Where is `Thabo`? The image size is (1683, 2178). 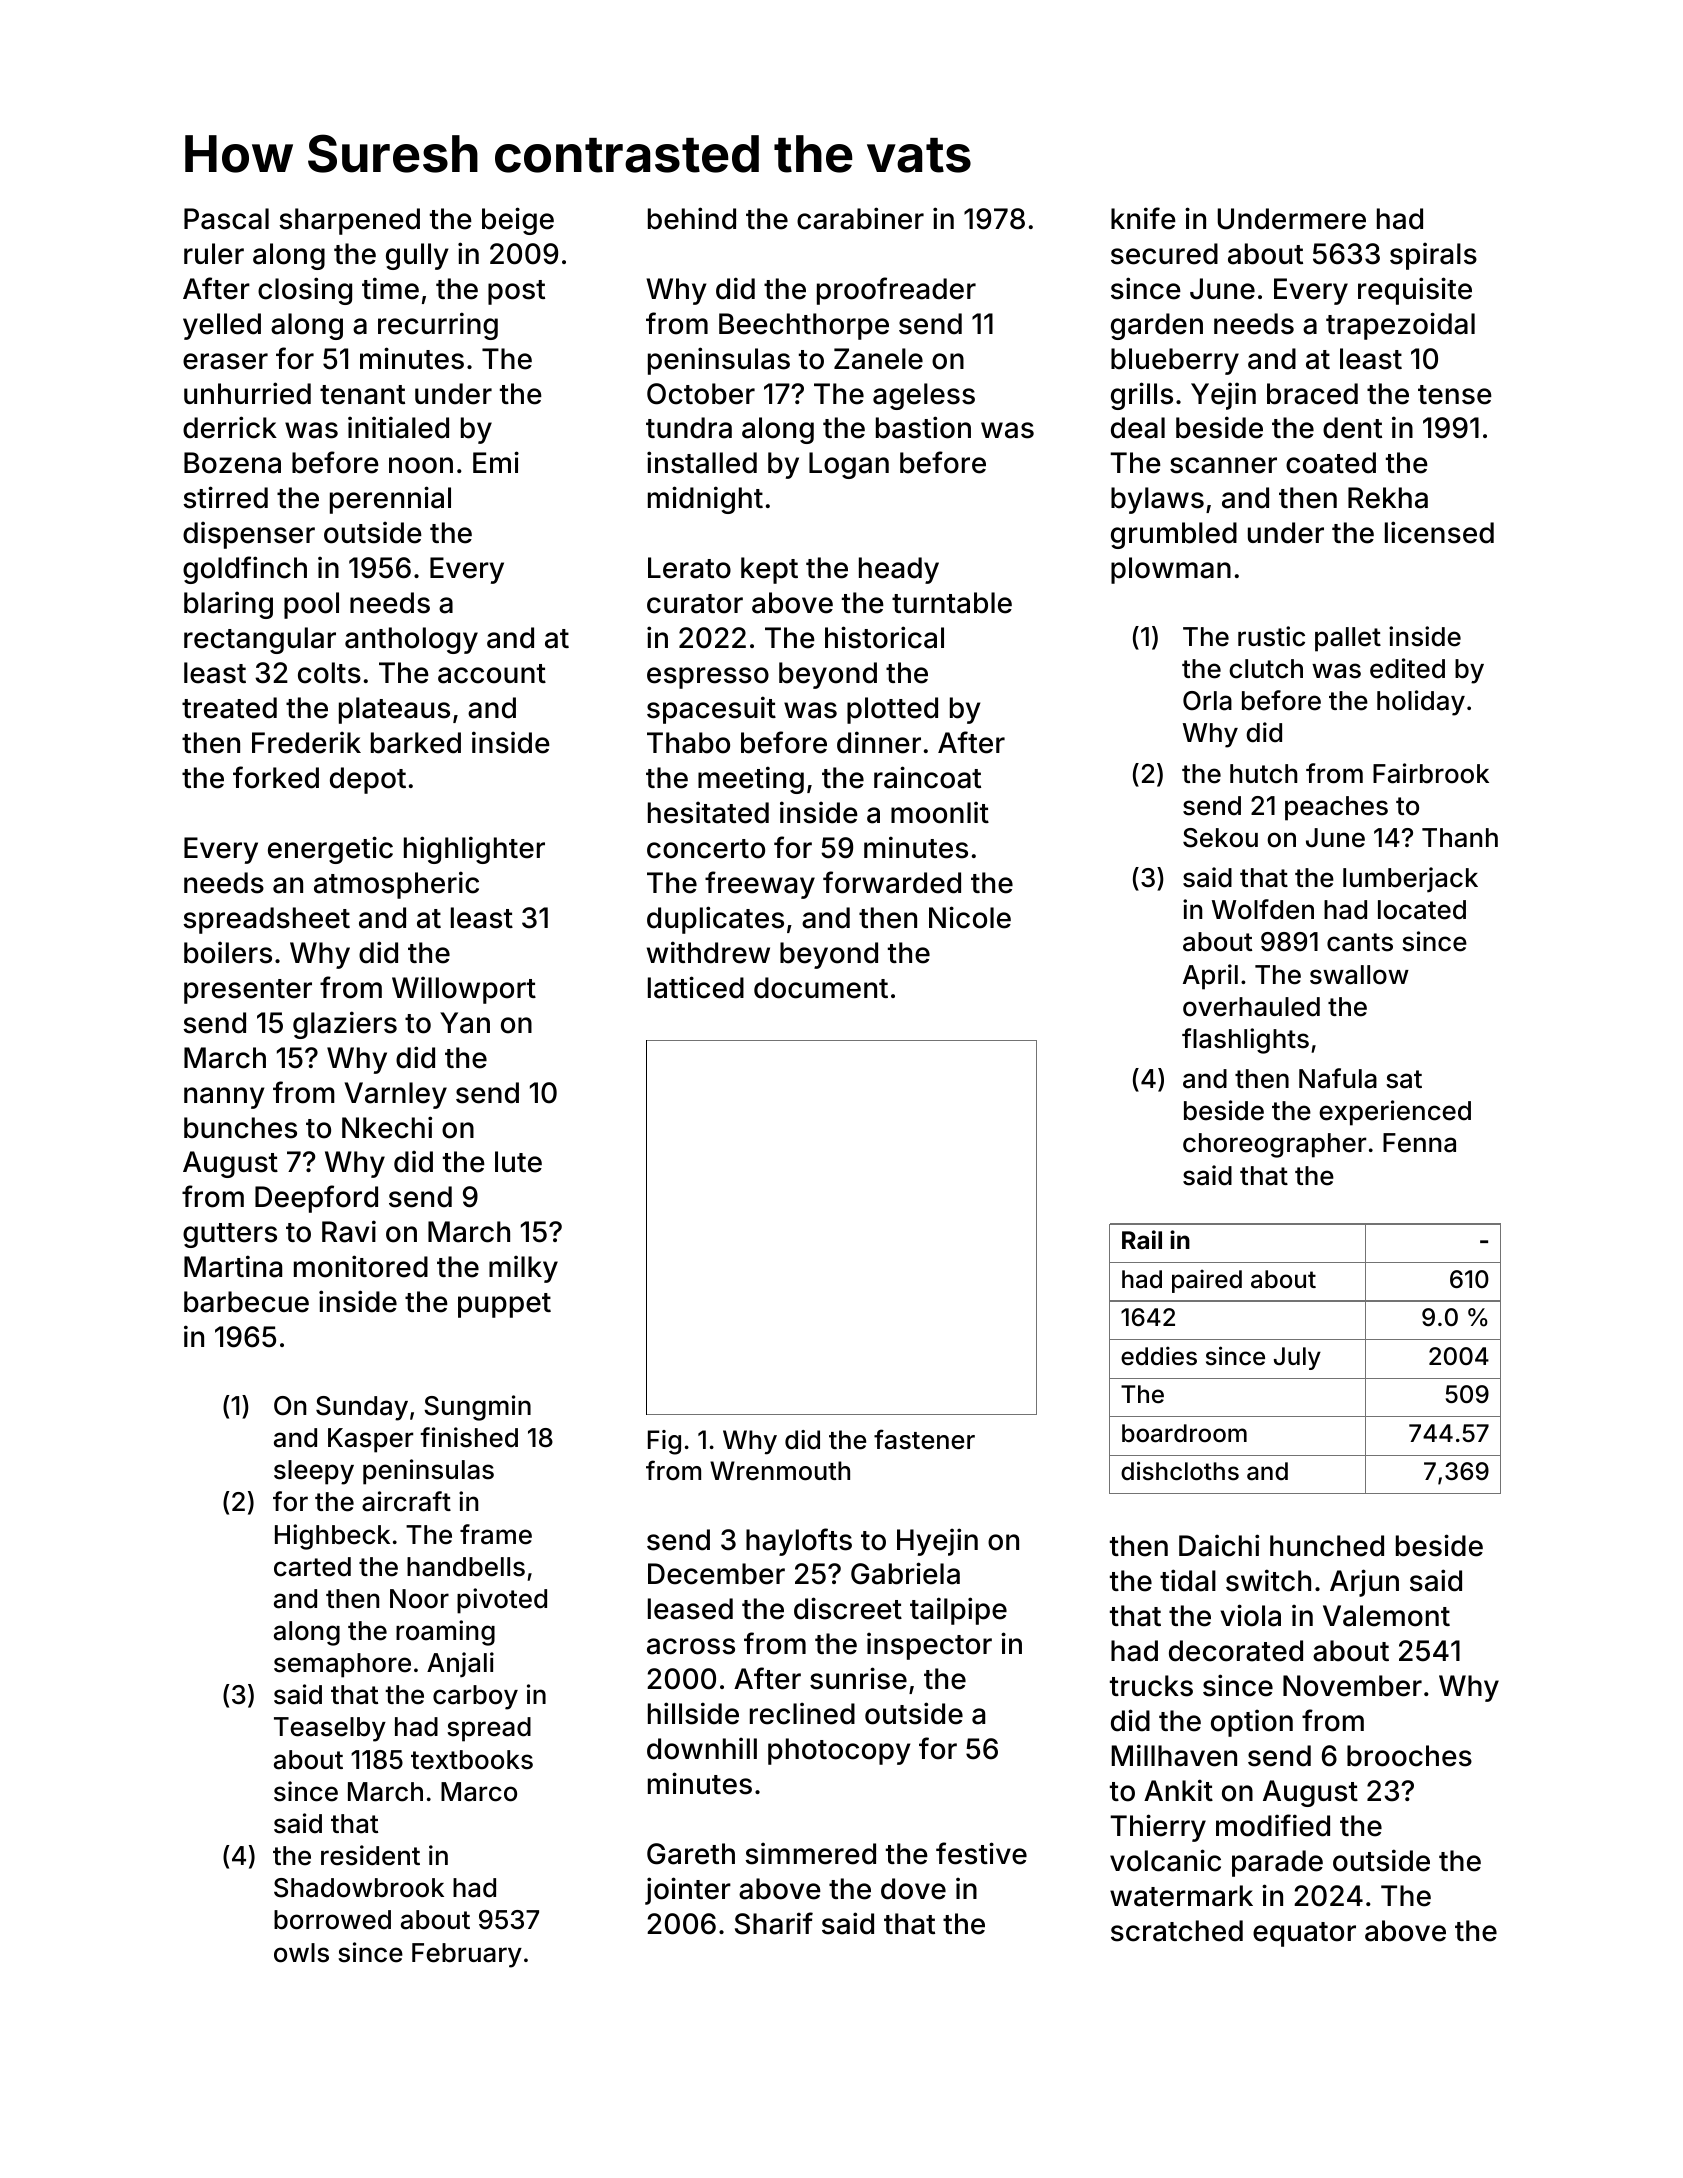 Thabo is located at coordinates (688, 743).
